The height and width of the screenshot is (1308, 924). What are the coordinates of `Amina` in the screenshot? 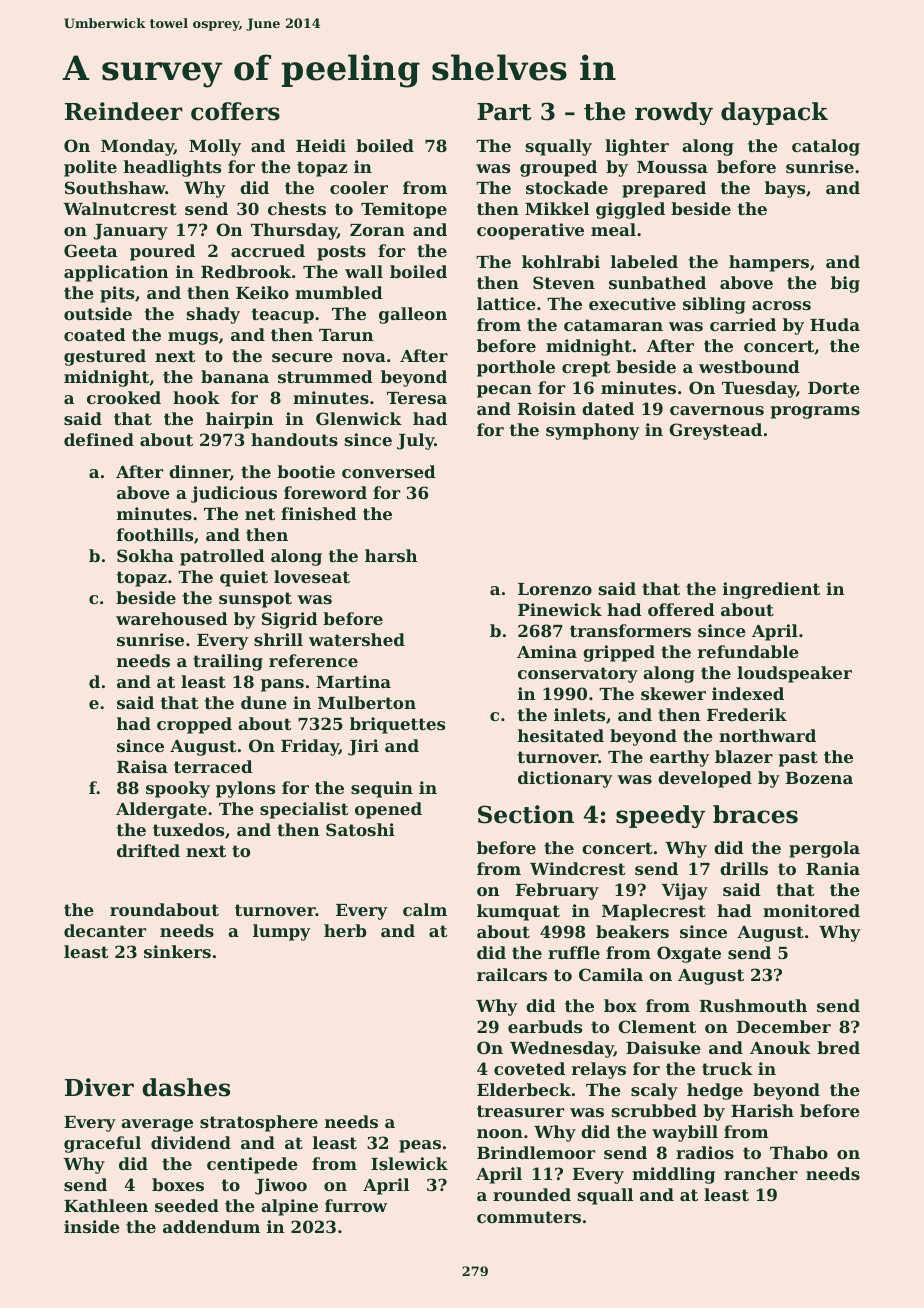 It's located at (547, 651).
